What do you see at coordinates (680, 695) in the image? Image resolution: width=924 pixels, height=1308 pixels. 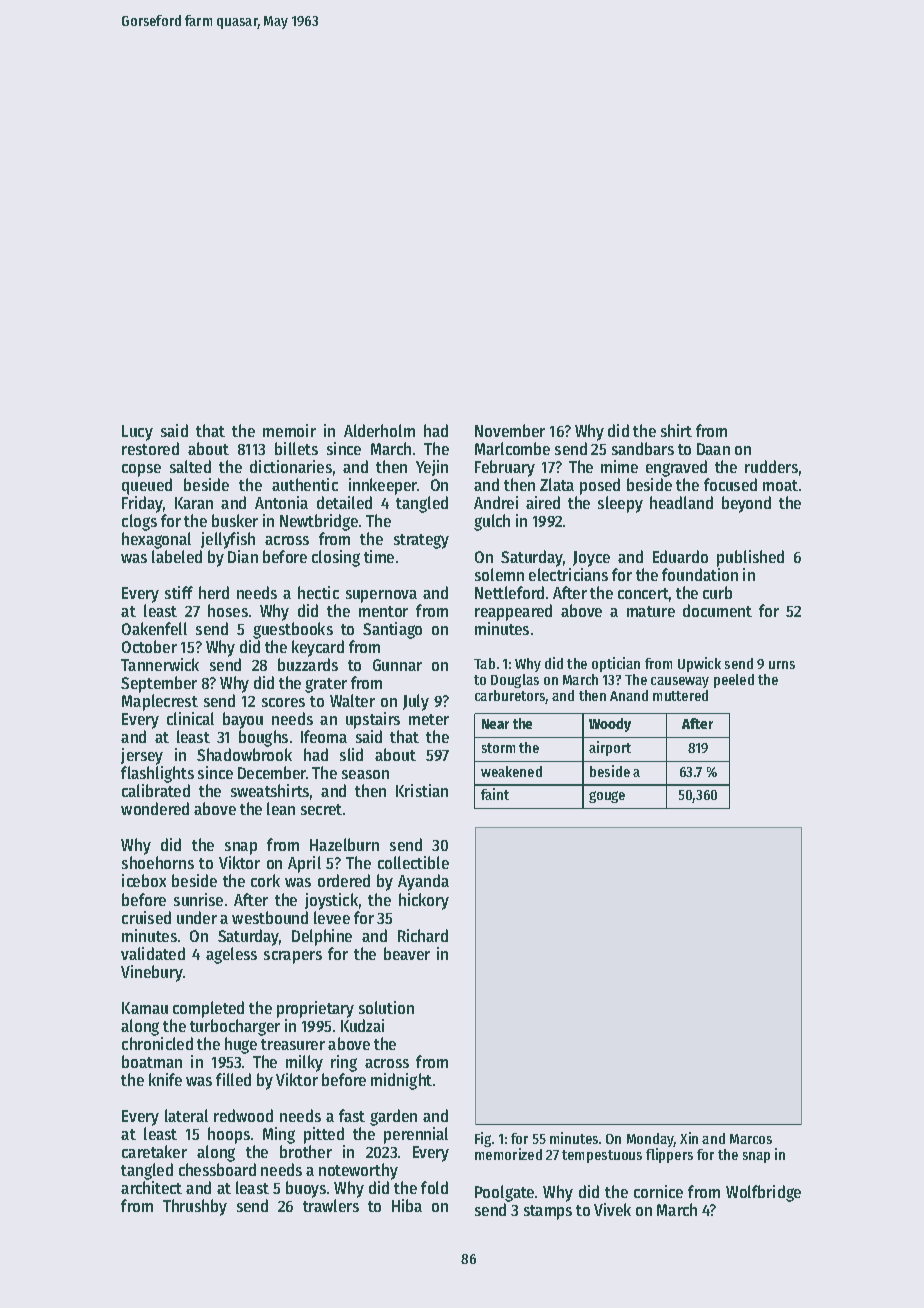 I see `muttered` at bounding box center [680, 695].
